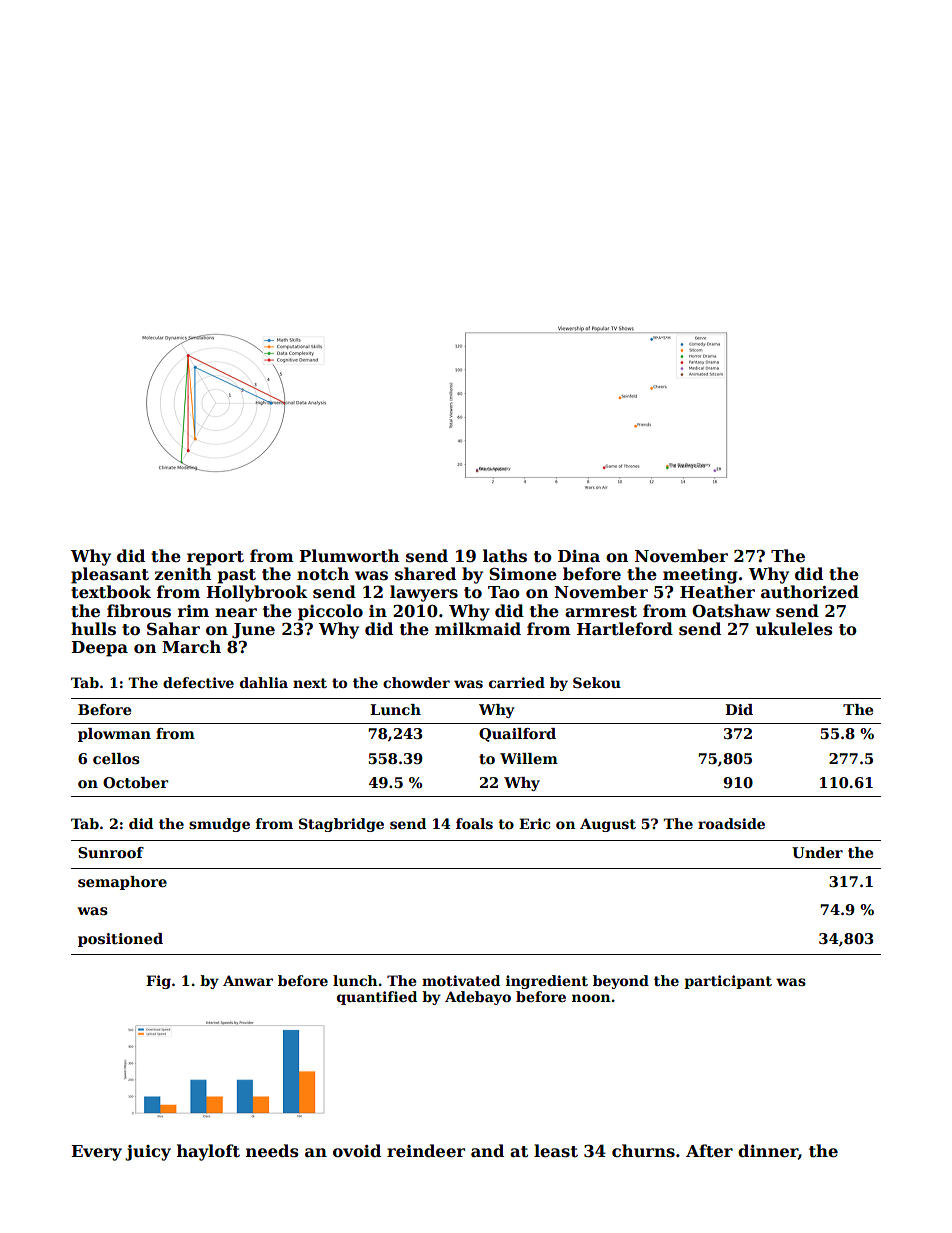  Describe the element at coordinates (219, 825) in the document. I see `smudge` at that location.
